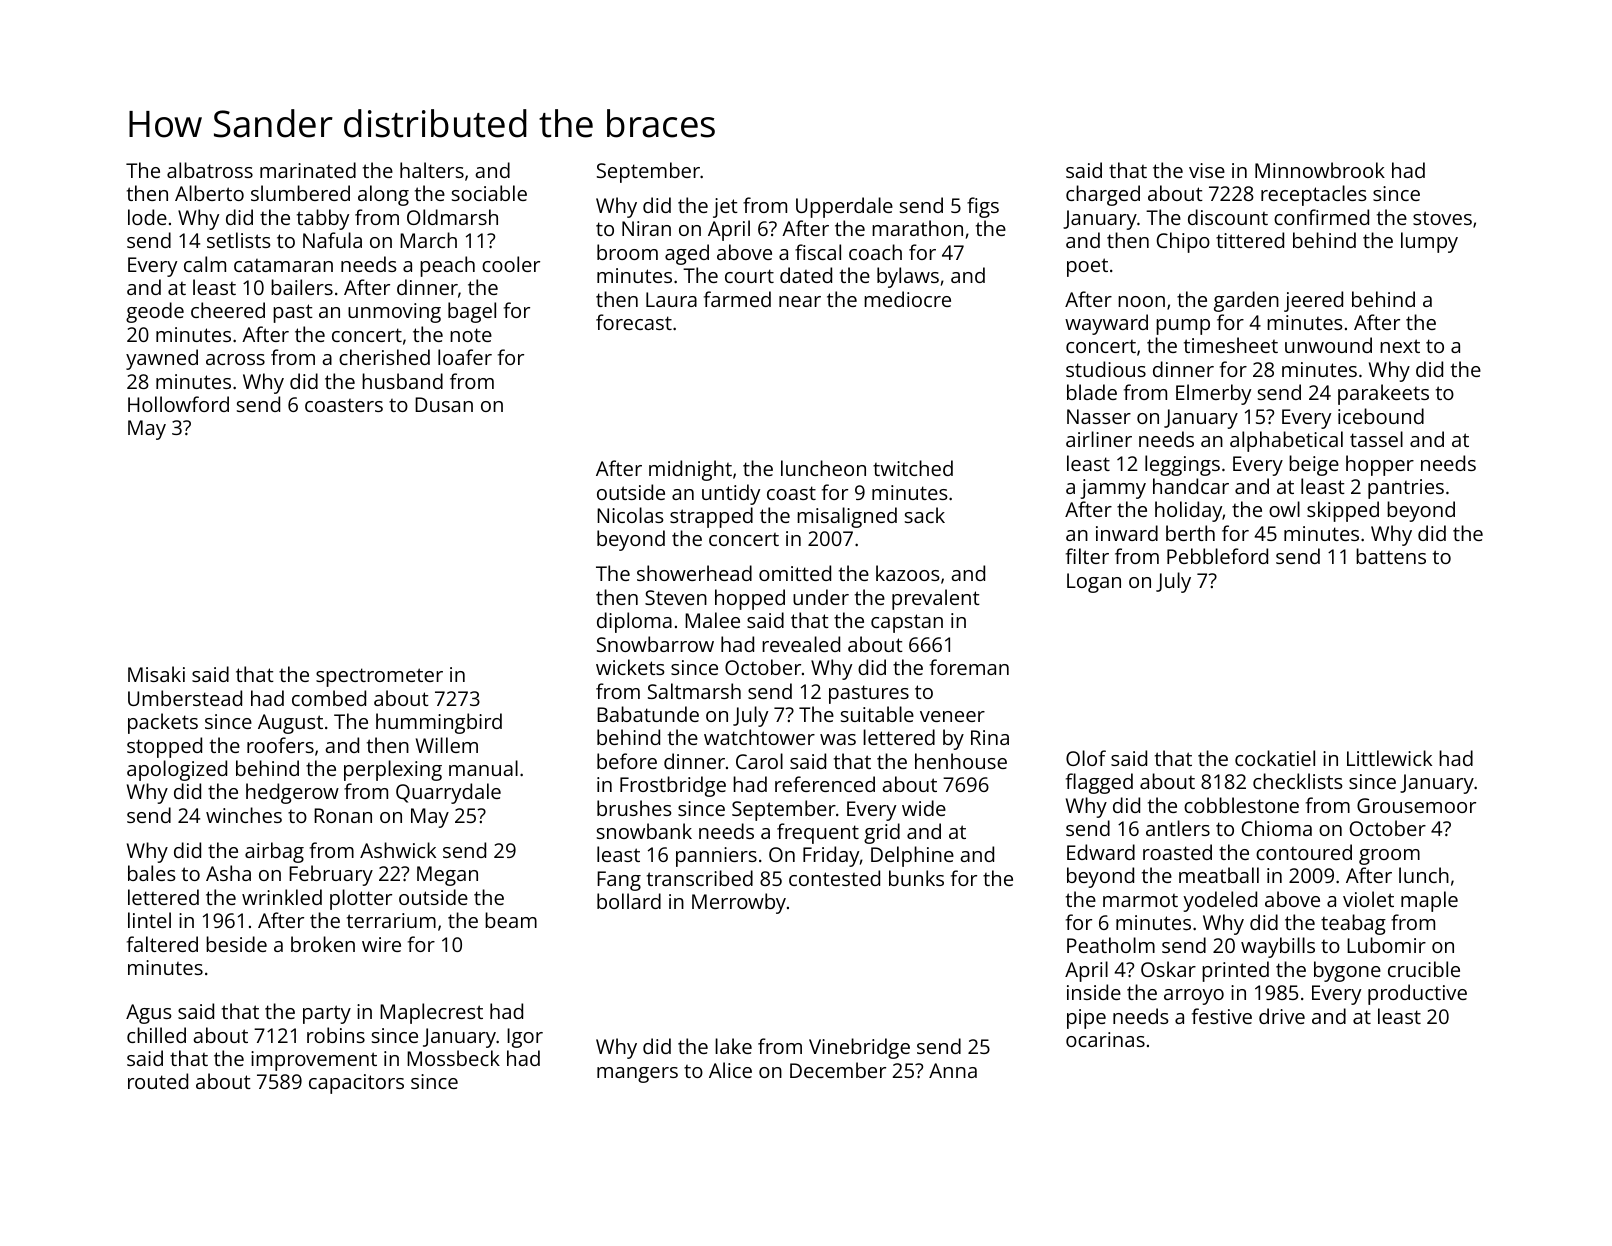 The image size is (1612, 1246). Describe the element at coordinates (1099, 439) in the image. I see `airliner` at that location.
